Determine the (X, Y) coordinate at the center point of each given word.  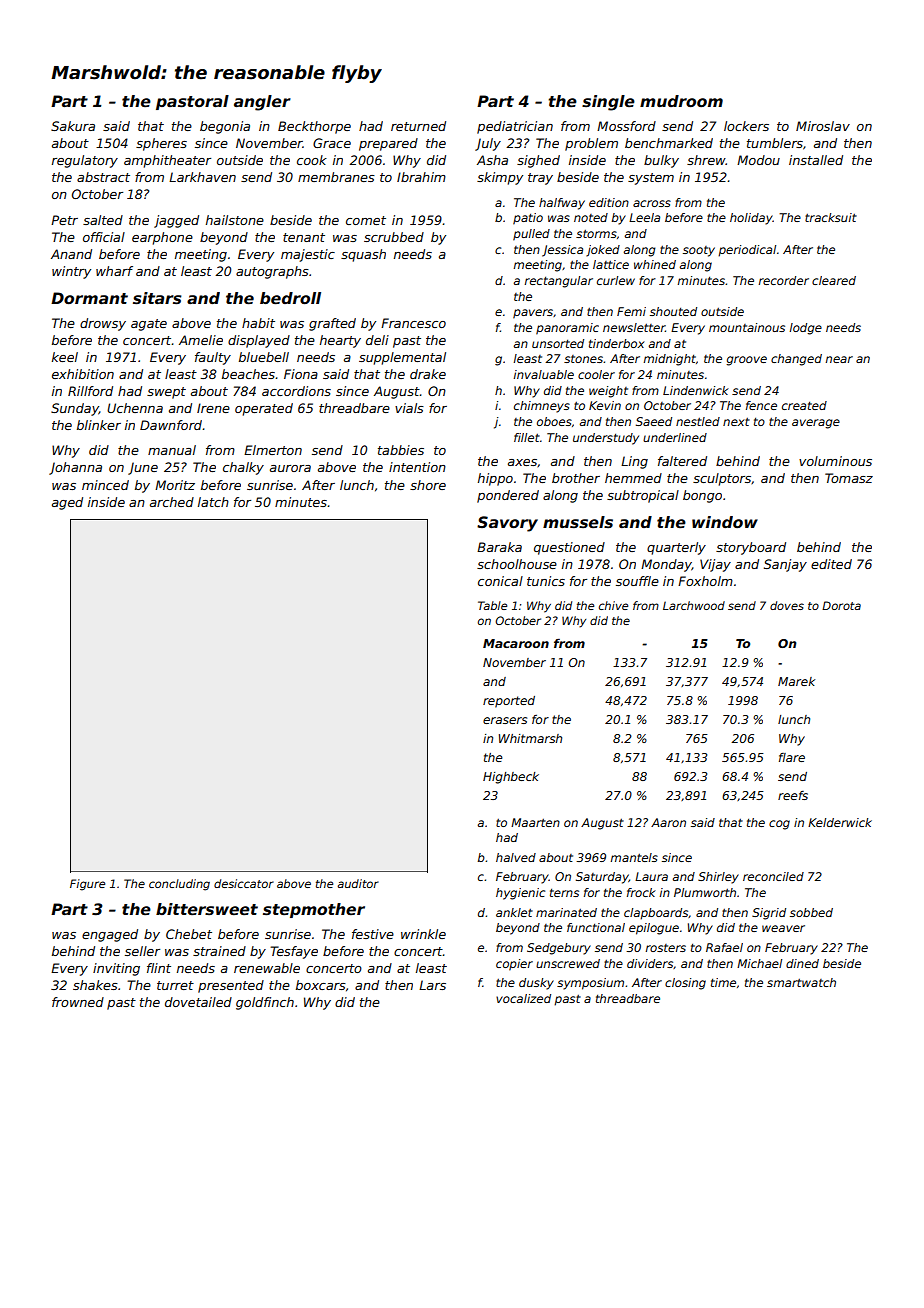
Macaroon (516, 643)
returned (418, 126)
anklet (514, 912)
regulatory (85, 161)
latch (213, 502)
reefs (793, 795)
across (652, 203)
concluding (179, 885)
